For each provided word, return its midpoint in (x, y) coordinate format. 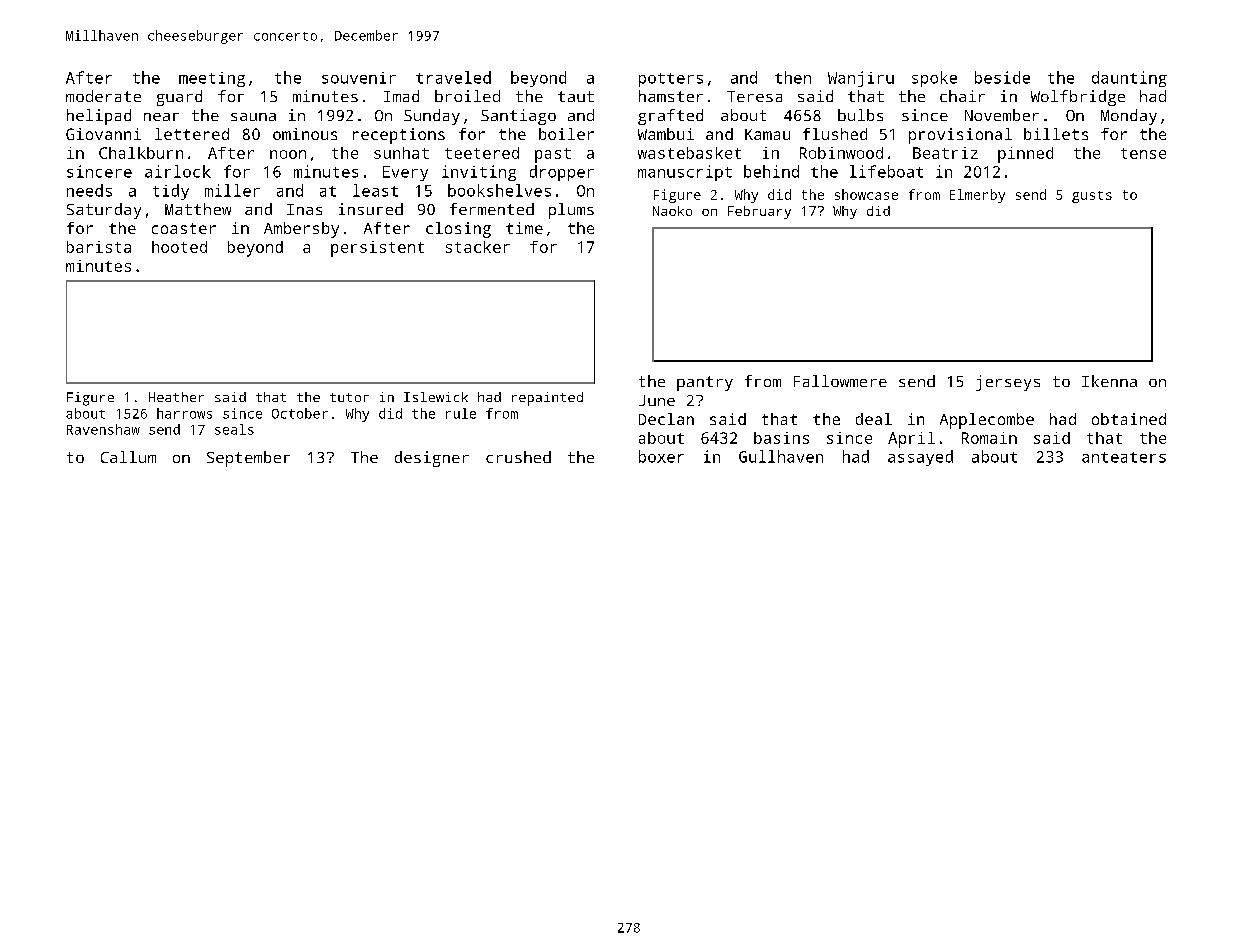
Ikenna (1109, 381)
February (759, 212)
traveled (453, 77)
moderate (103, 96)
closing (458, 230)
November (1002, 115)
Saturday (104, 211)
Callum (128, 457)
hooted (179, 247)
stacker (478, 247)
